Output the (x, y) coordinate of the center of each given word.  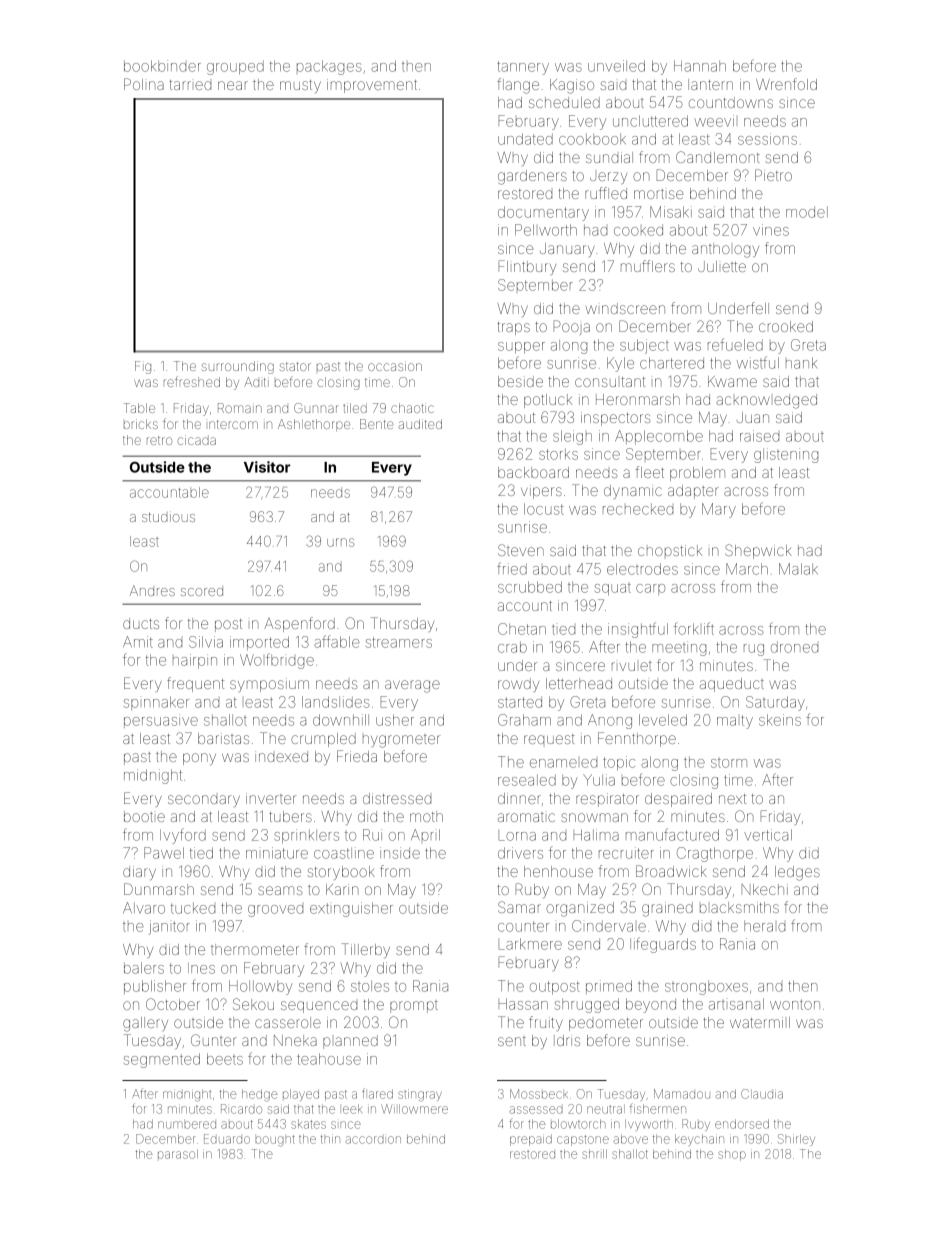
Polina (144, 84)
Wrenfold (786, 84)
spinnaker (156, 703)
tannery (523, 68)
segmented (162, 1060)
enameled (563, 763)
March (747, 569)
